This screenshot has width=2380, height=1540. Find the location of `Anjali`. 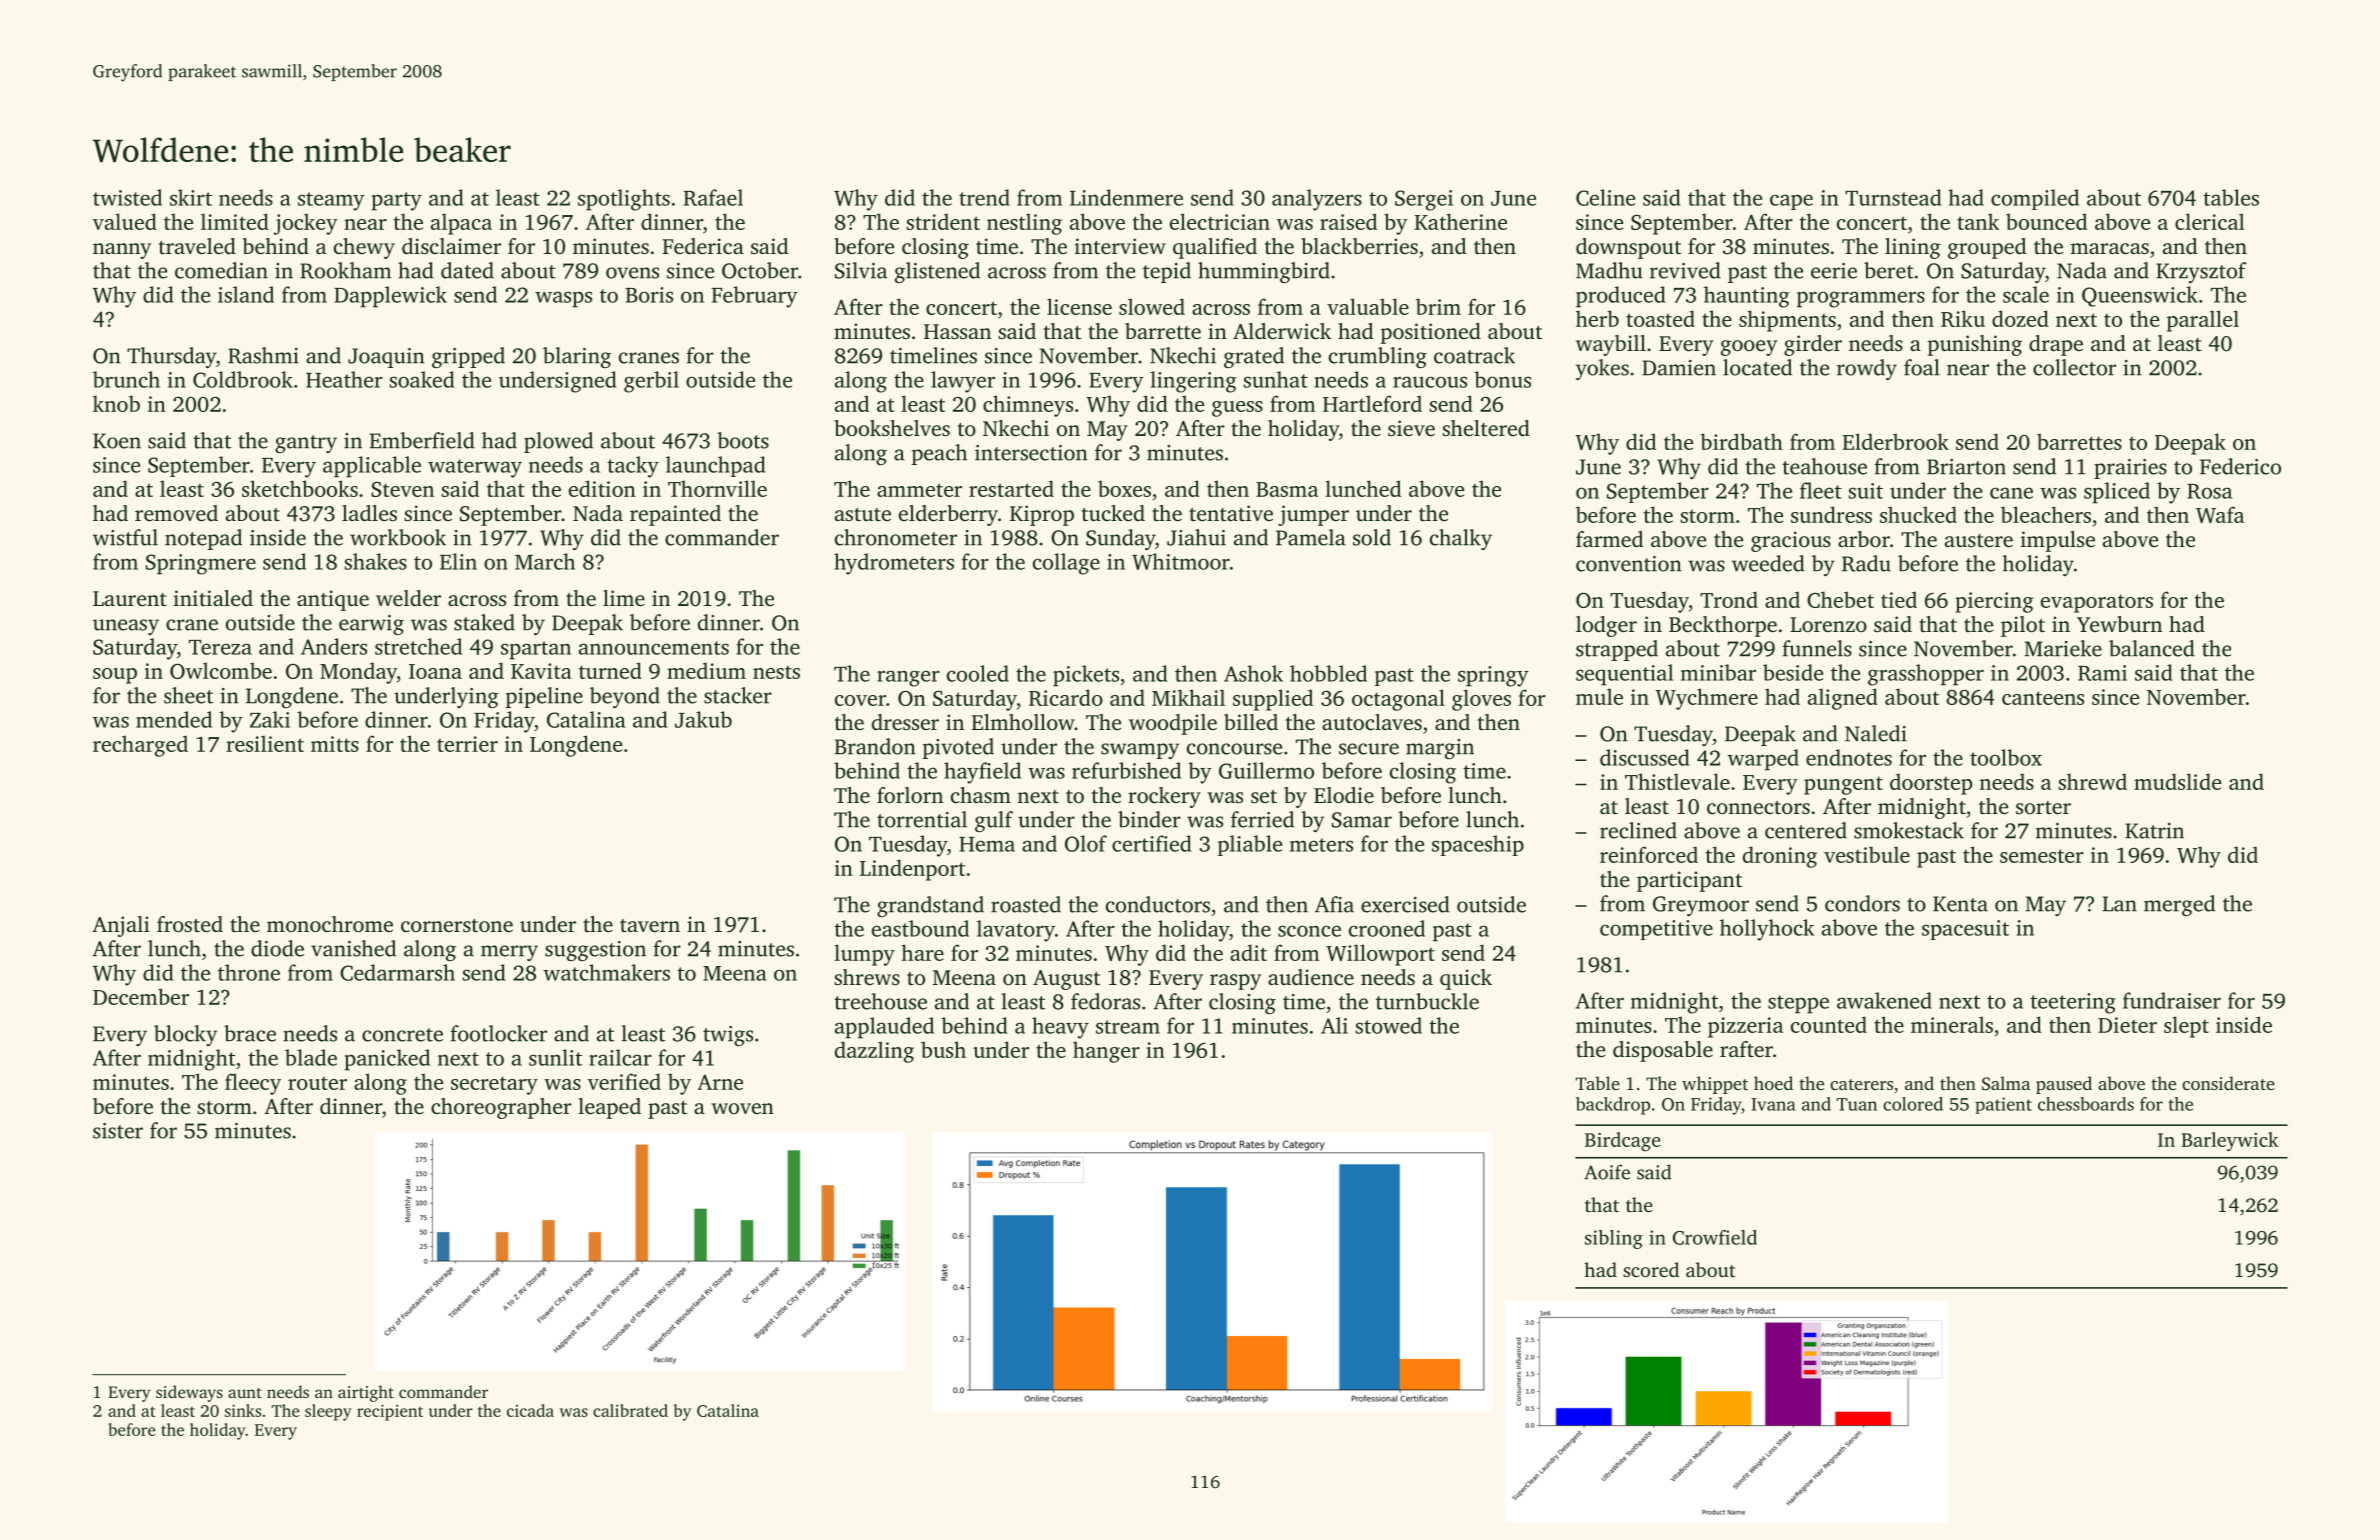

Anjali is located at coordinates (121, 926).
